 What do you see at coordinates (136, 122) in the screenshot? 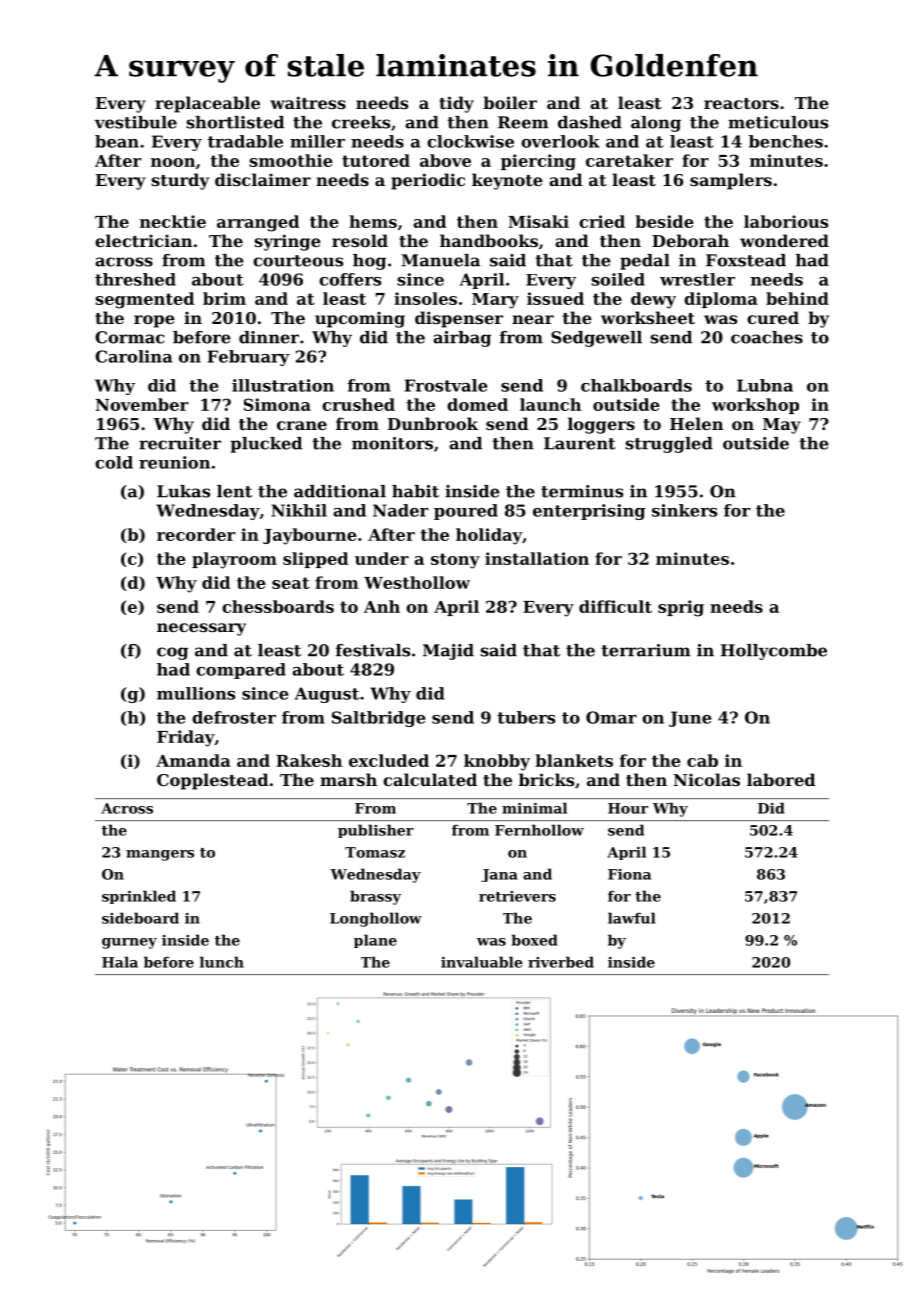
I see `vestibule` at bounding box center [136, 122].
